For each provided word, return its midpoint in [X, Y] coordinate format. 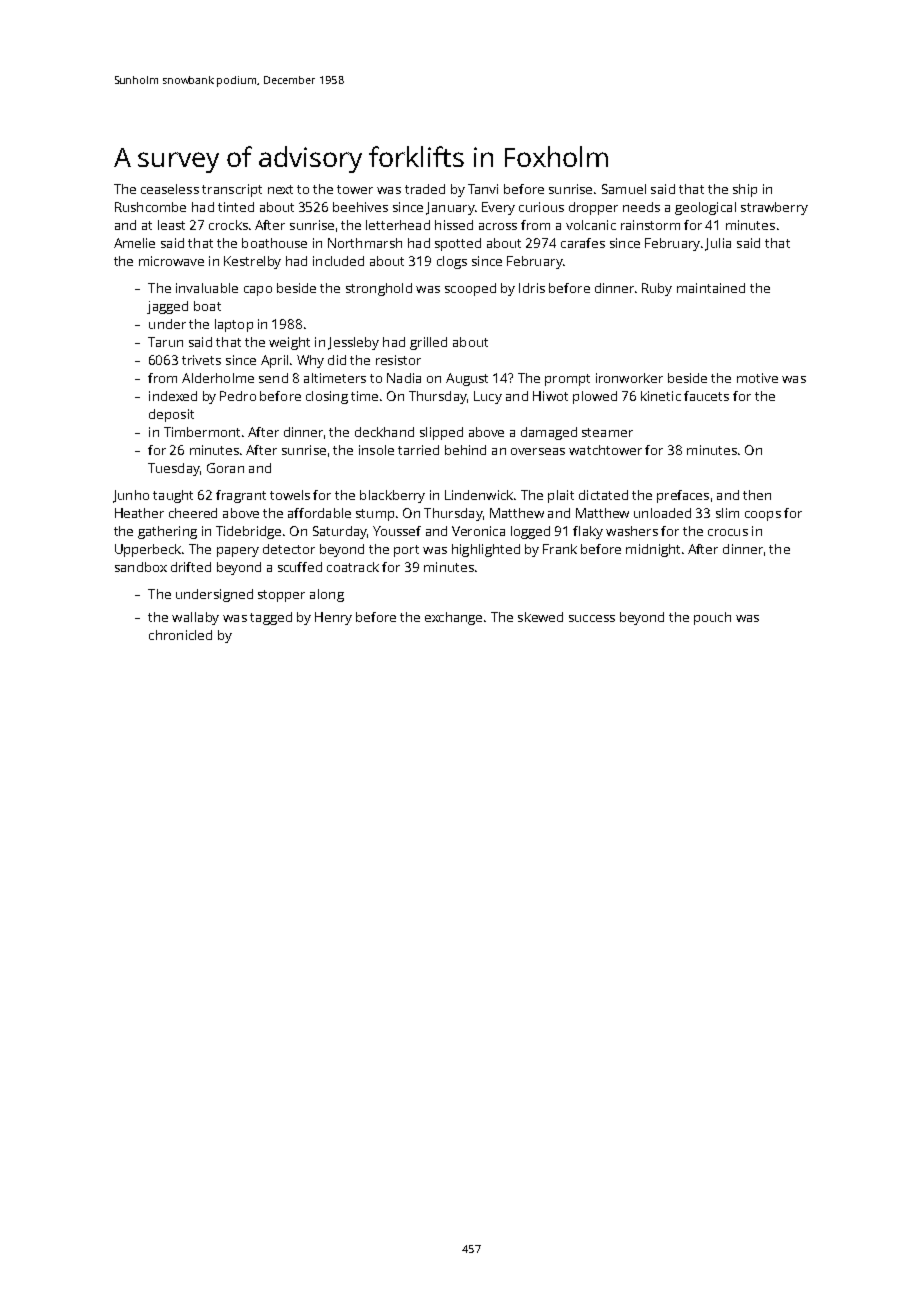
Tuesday [174, 469]
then [757, 495]
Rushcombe [150, 207]
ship [745, 190]
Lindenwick [479, 495]
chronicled [180, 635]
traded [425, 189]
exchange [453, 618]
